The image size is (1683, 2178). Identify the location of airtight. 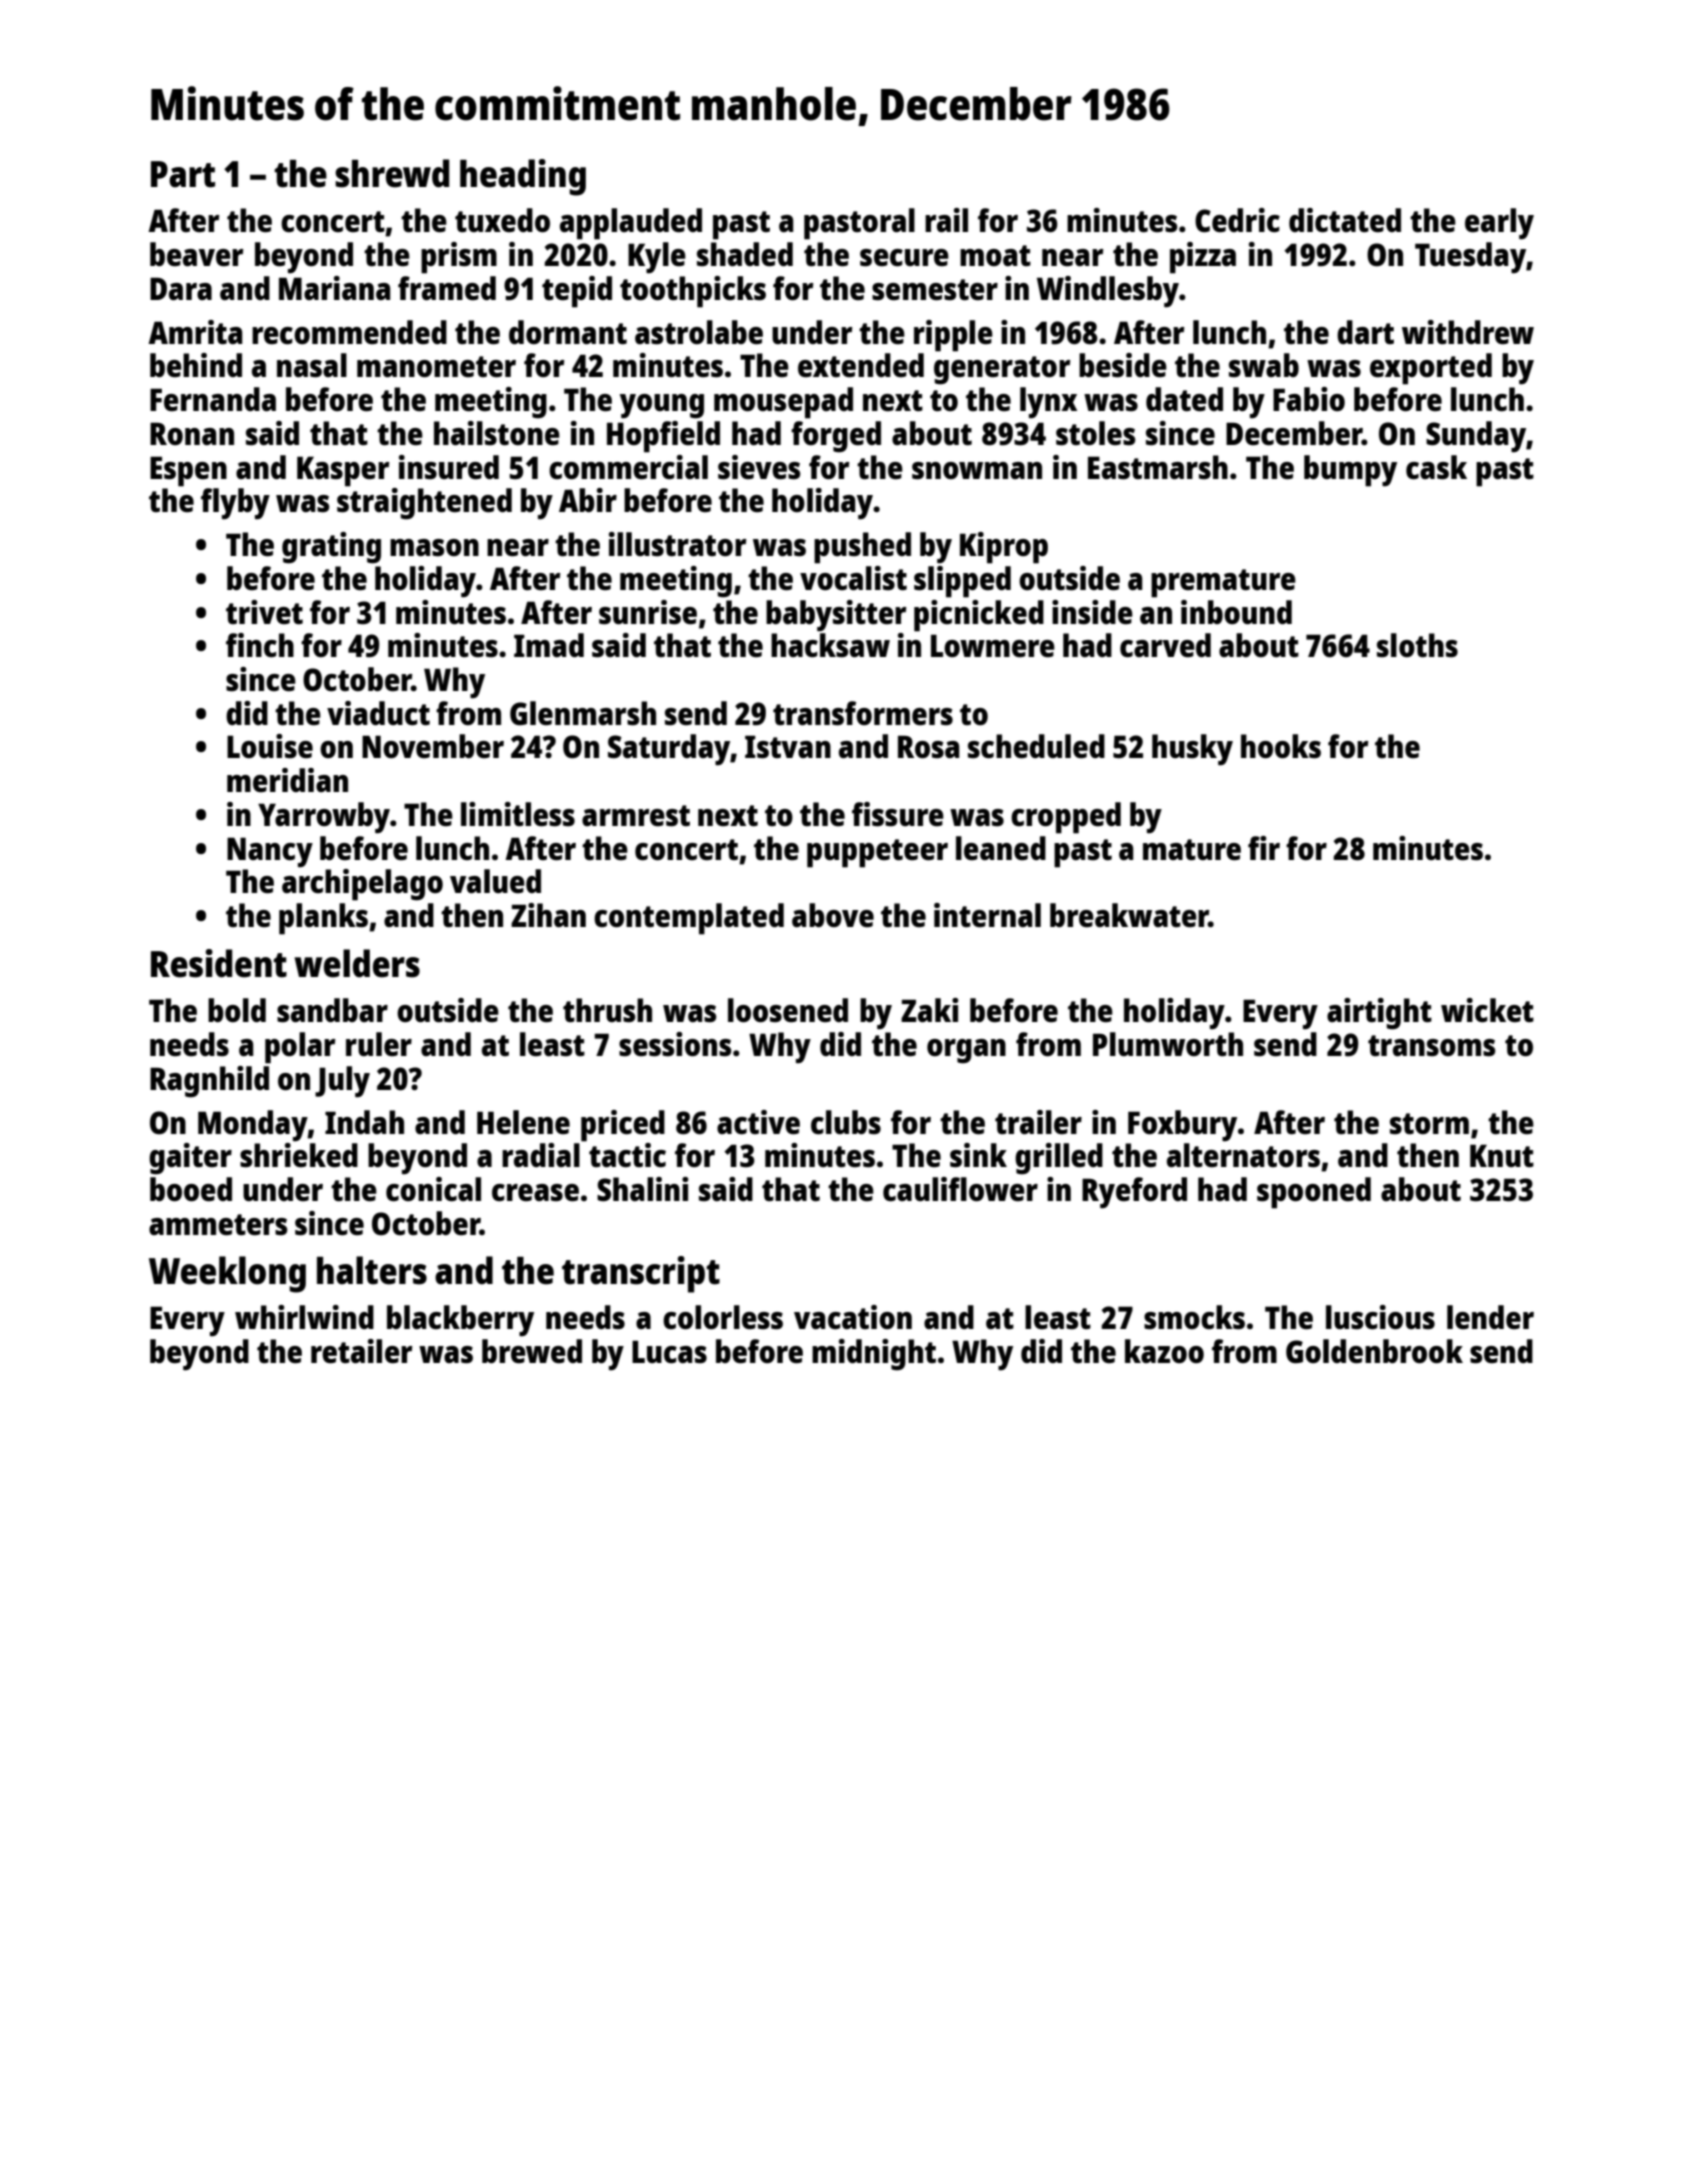
(1379, 1014).
